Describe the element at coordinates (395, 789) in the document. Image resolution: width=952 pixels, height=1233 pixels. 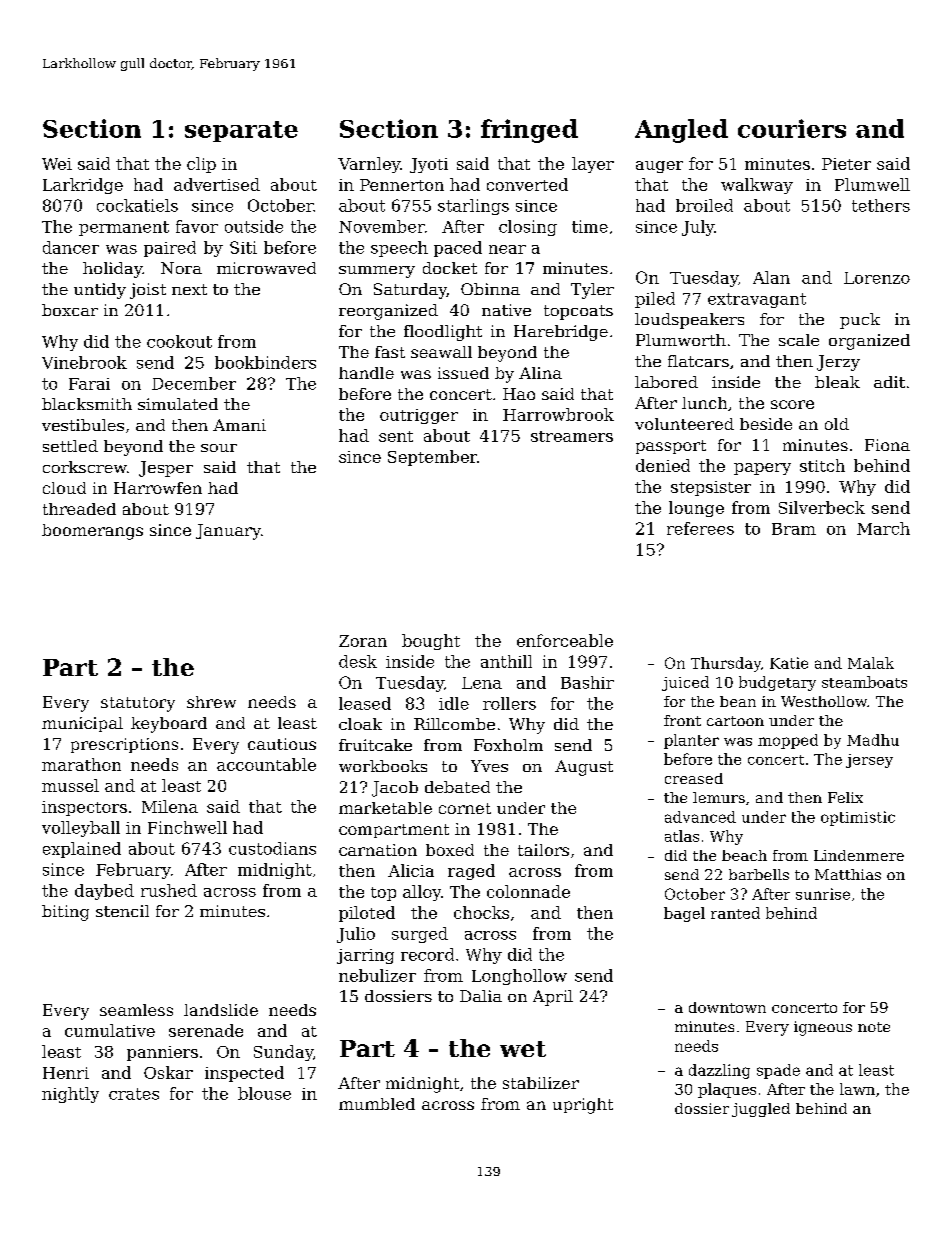
I see `Jacob` at that location.
